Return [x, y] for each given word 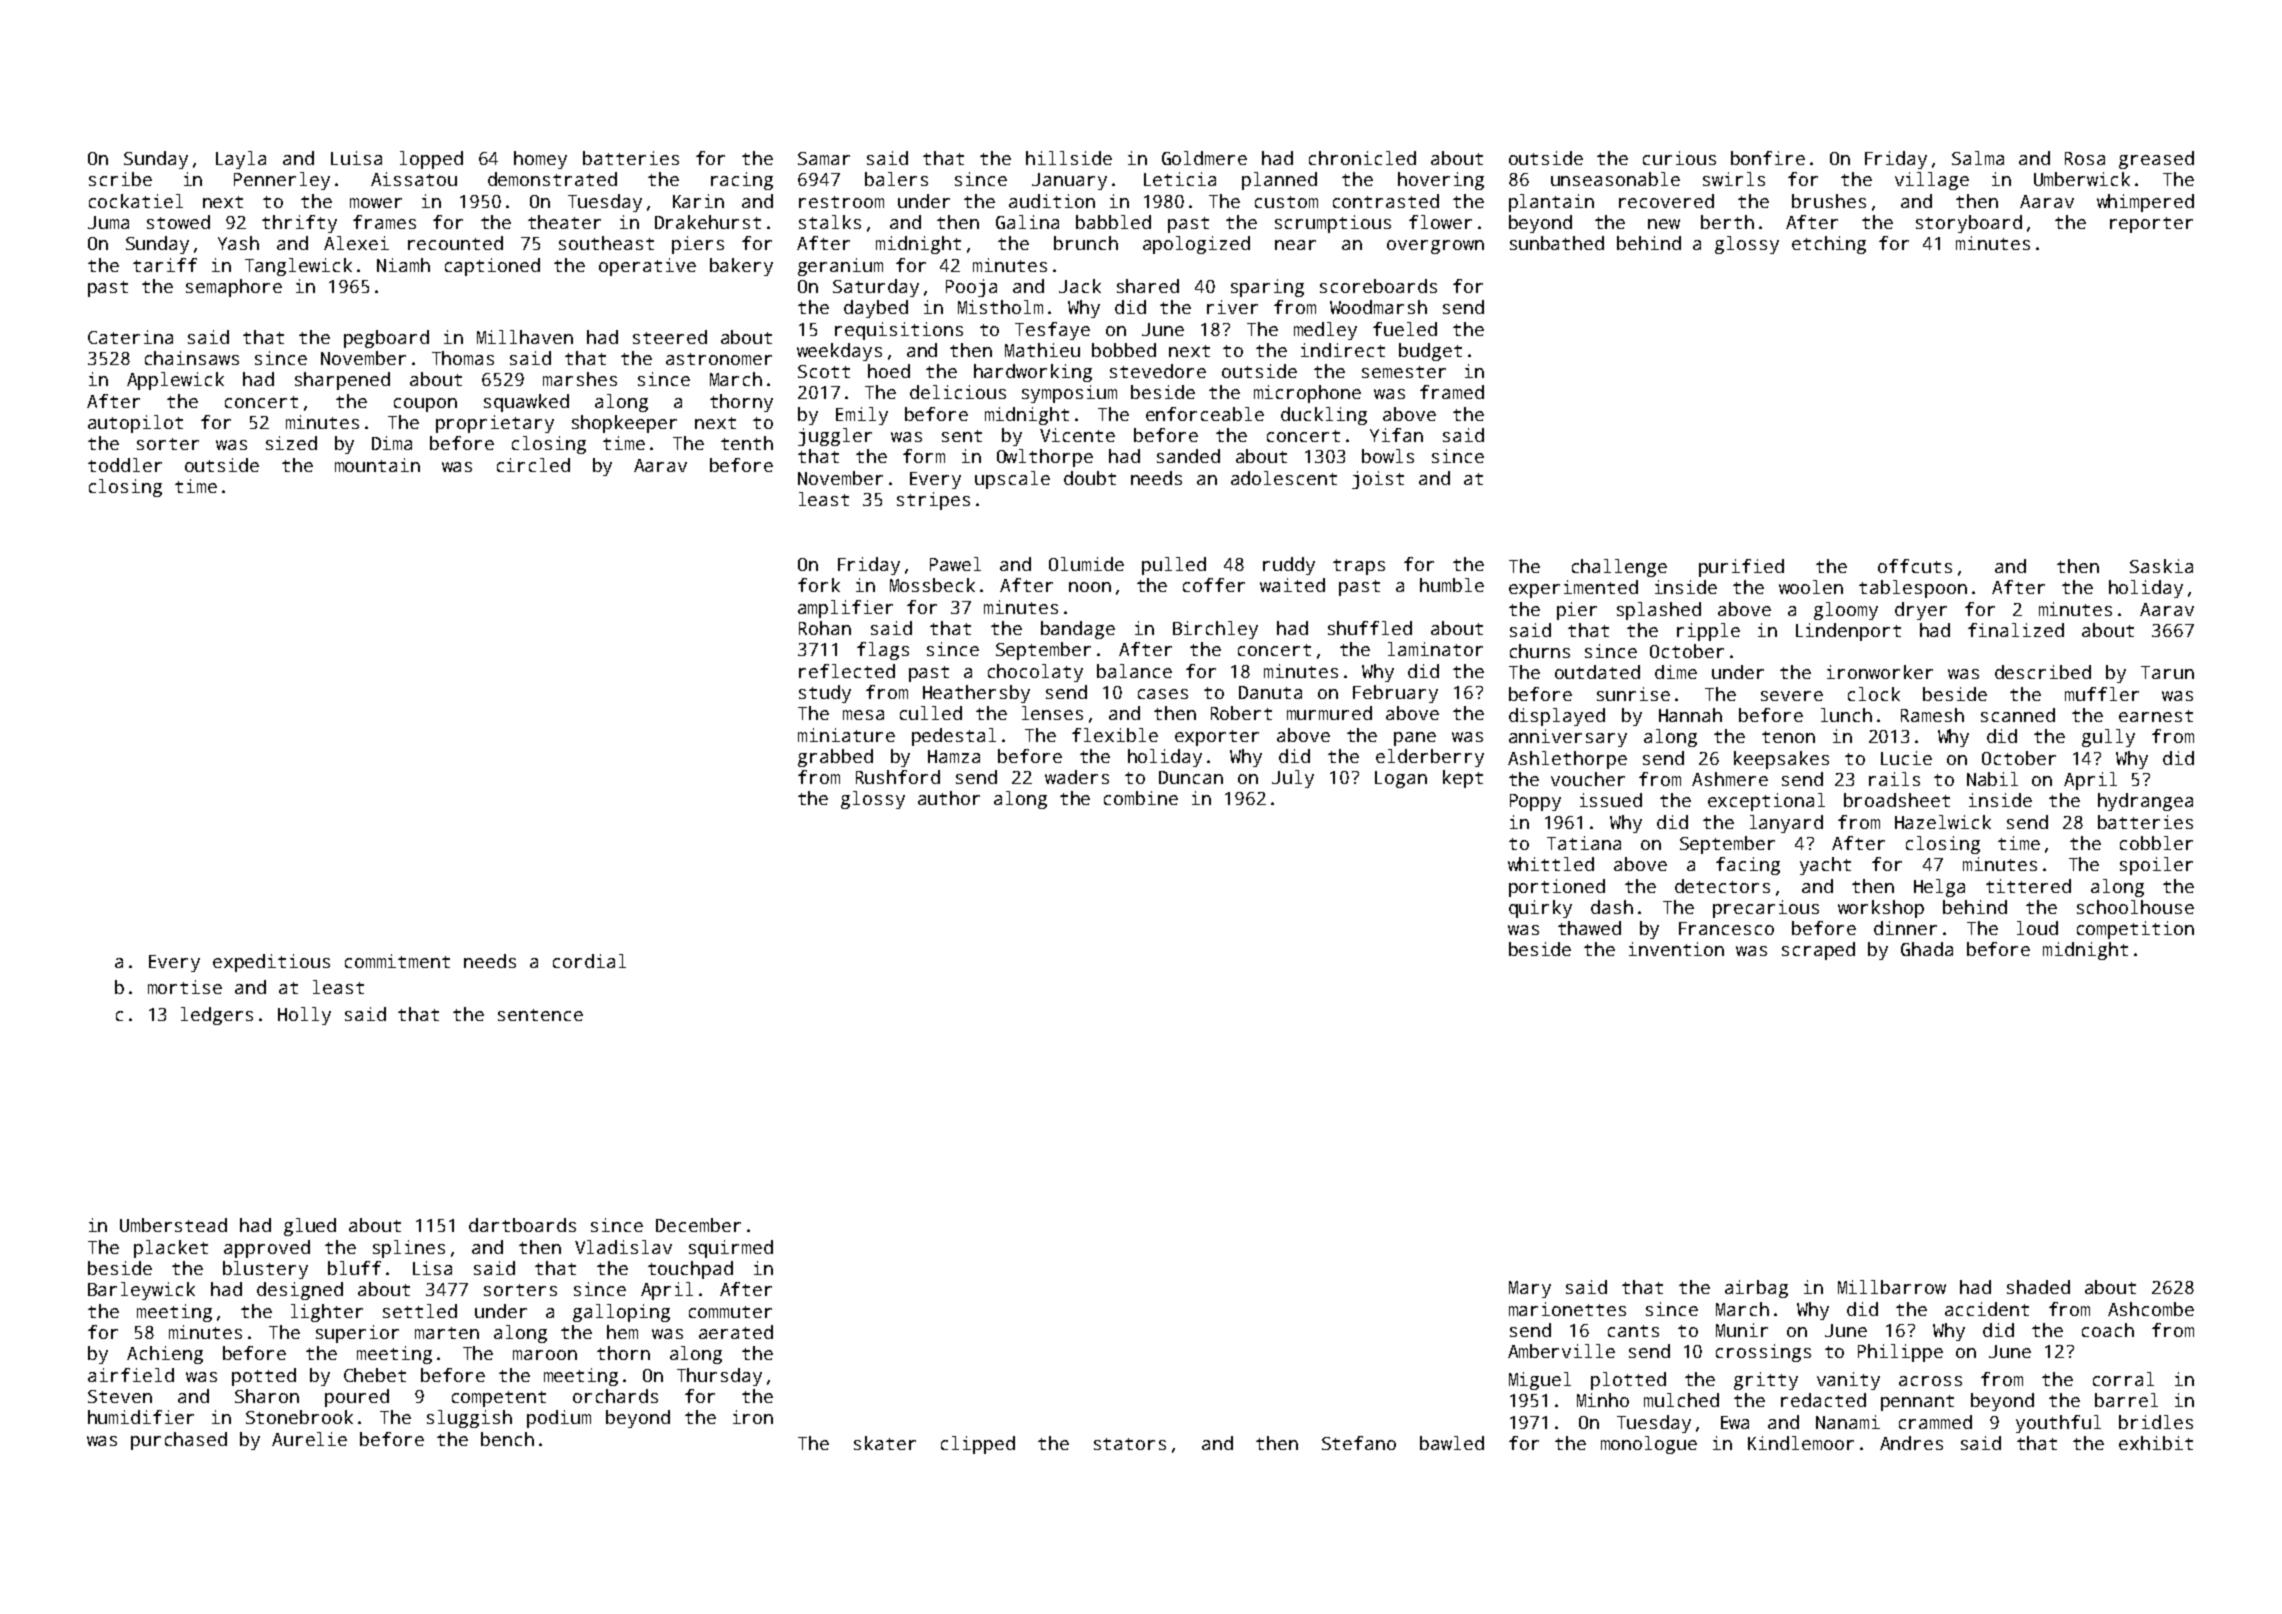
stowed [178, 222]
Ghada [1927, 949]
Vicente [1077, 435]
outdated [1597, 672]
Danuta [1270, 692]
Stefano [1359, 1443]
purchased [179, 1441]
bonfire [1768, 158]
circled [533, 465]
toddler [125, 465]
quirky [1540, 909]
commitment [397, 961]
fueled [1405, 329]
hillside [1069, 158]
